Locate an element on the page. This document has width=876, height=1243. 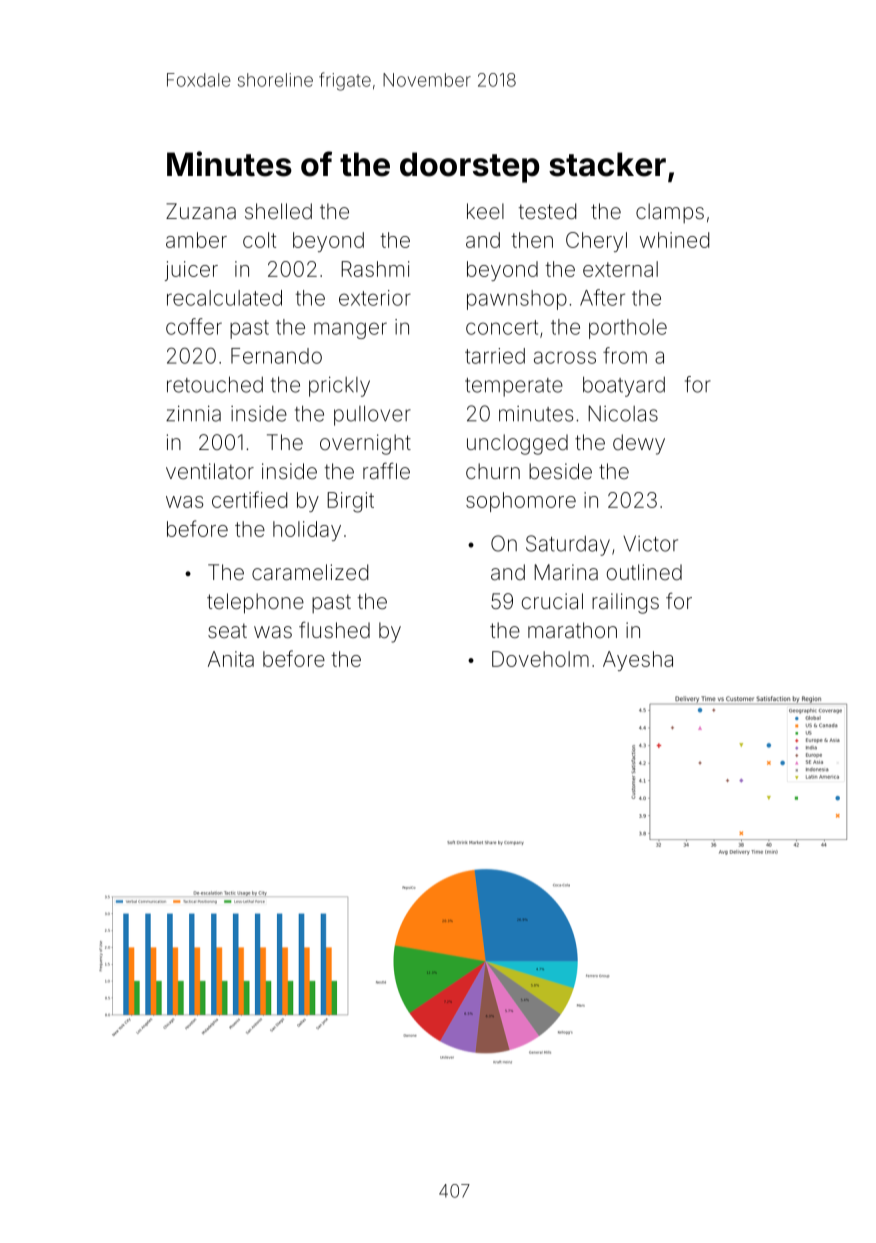
certified is located at coordinates (249, 499).
